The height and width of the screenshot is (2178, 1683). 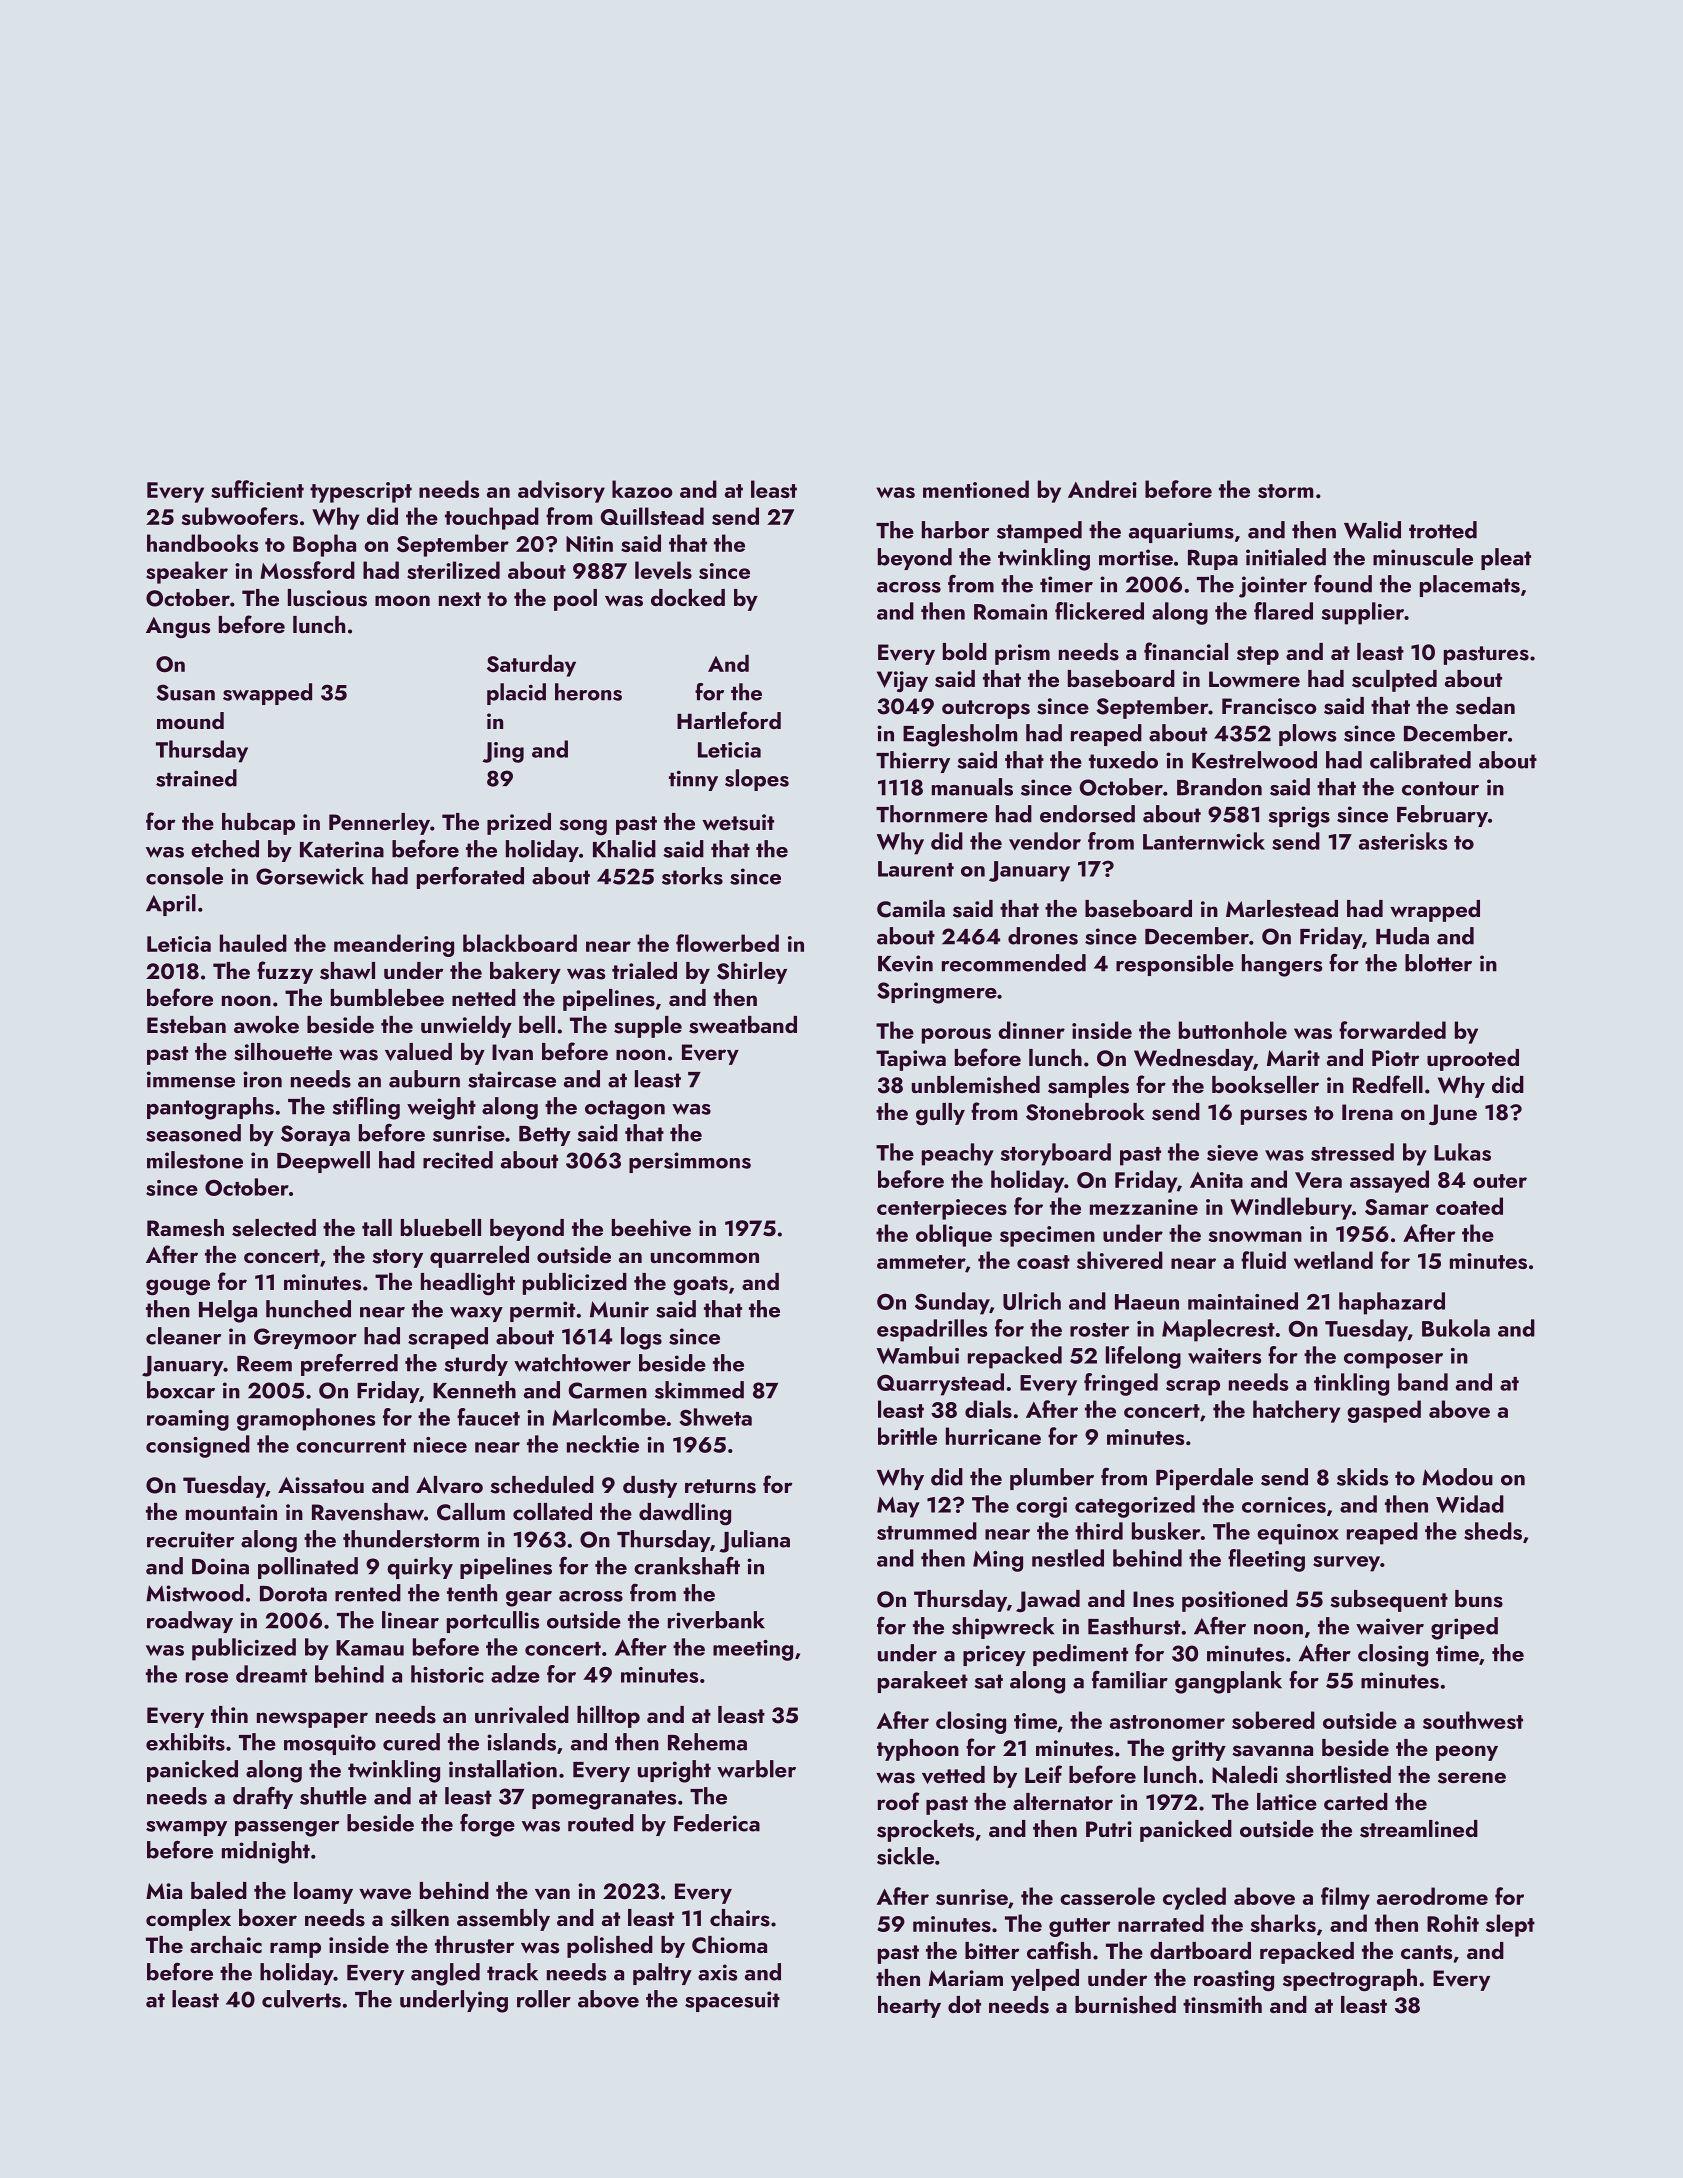 What do you see at coordinates (379, 824) in the screenshot?
I see `Pennerley` at bounding box center [379, 824].
